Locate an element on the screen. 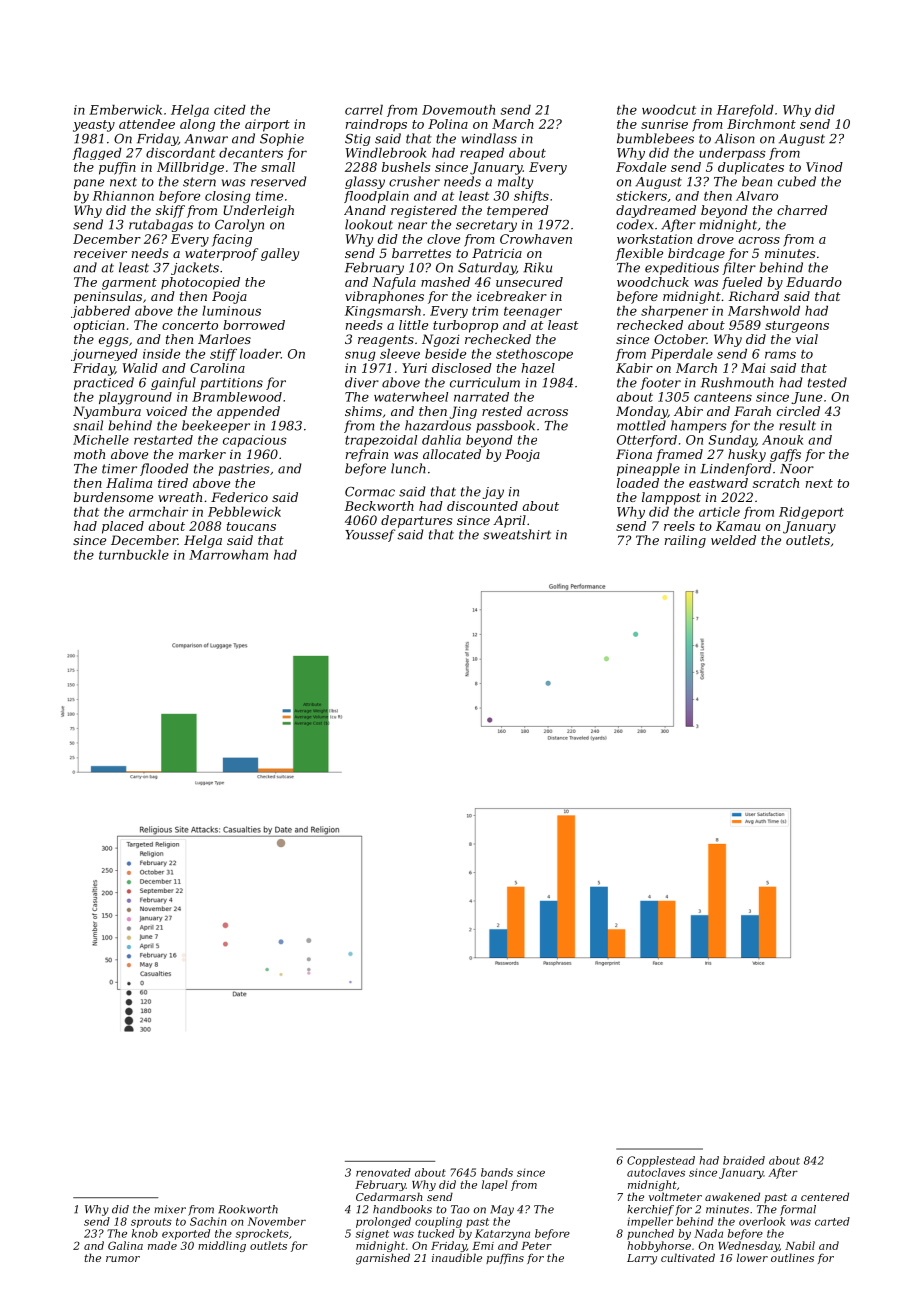  Peter is located at coordinates (536, 1246).
